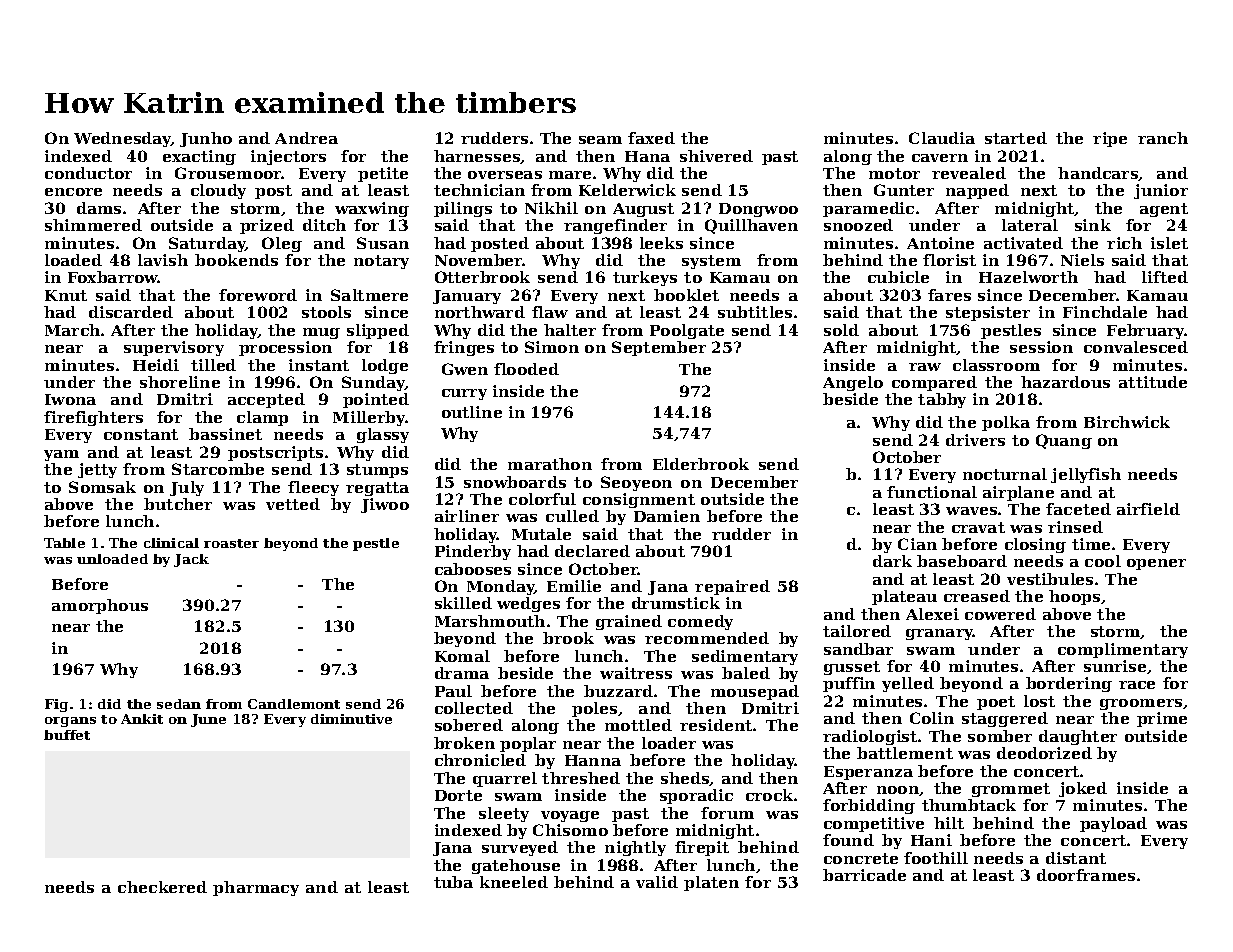 Image resolution: width=1233 pixels, height=952 pixels. What do you see at coordinates (93, 225) in the image?
I see `shimmered` at bounding box center [93, 225].
